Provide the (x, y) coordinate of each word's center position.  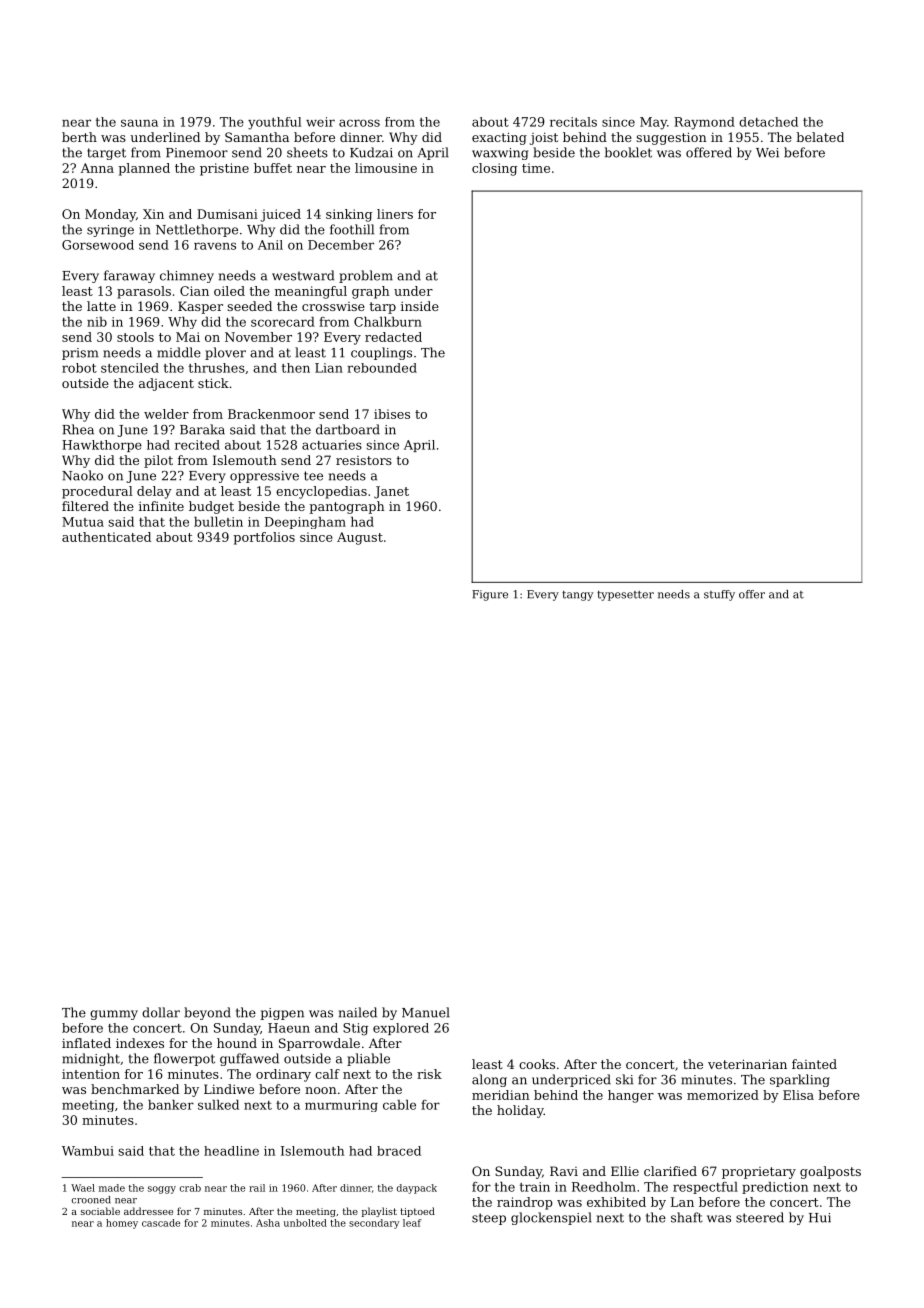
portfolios (264, 538)
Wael (83, 1188)
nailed (358, 1012)
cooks (537, 1064)
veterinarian (747, 1064)
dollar (161, 1012)
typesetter (625, 596)
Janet (391, 492)
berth (79, 137)
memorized (723, 1095)
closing (494, 169)
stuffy (719, 595)
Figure (490, 595)
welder (166, 414)
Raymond (704, 123)
